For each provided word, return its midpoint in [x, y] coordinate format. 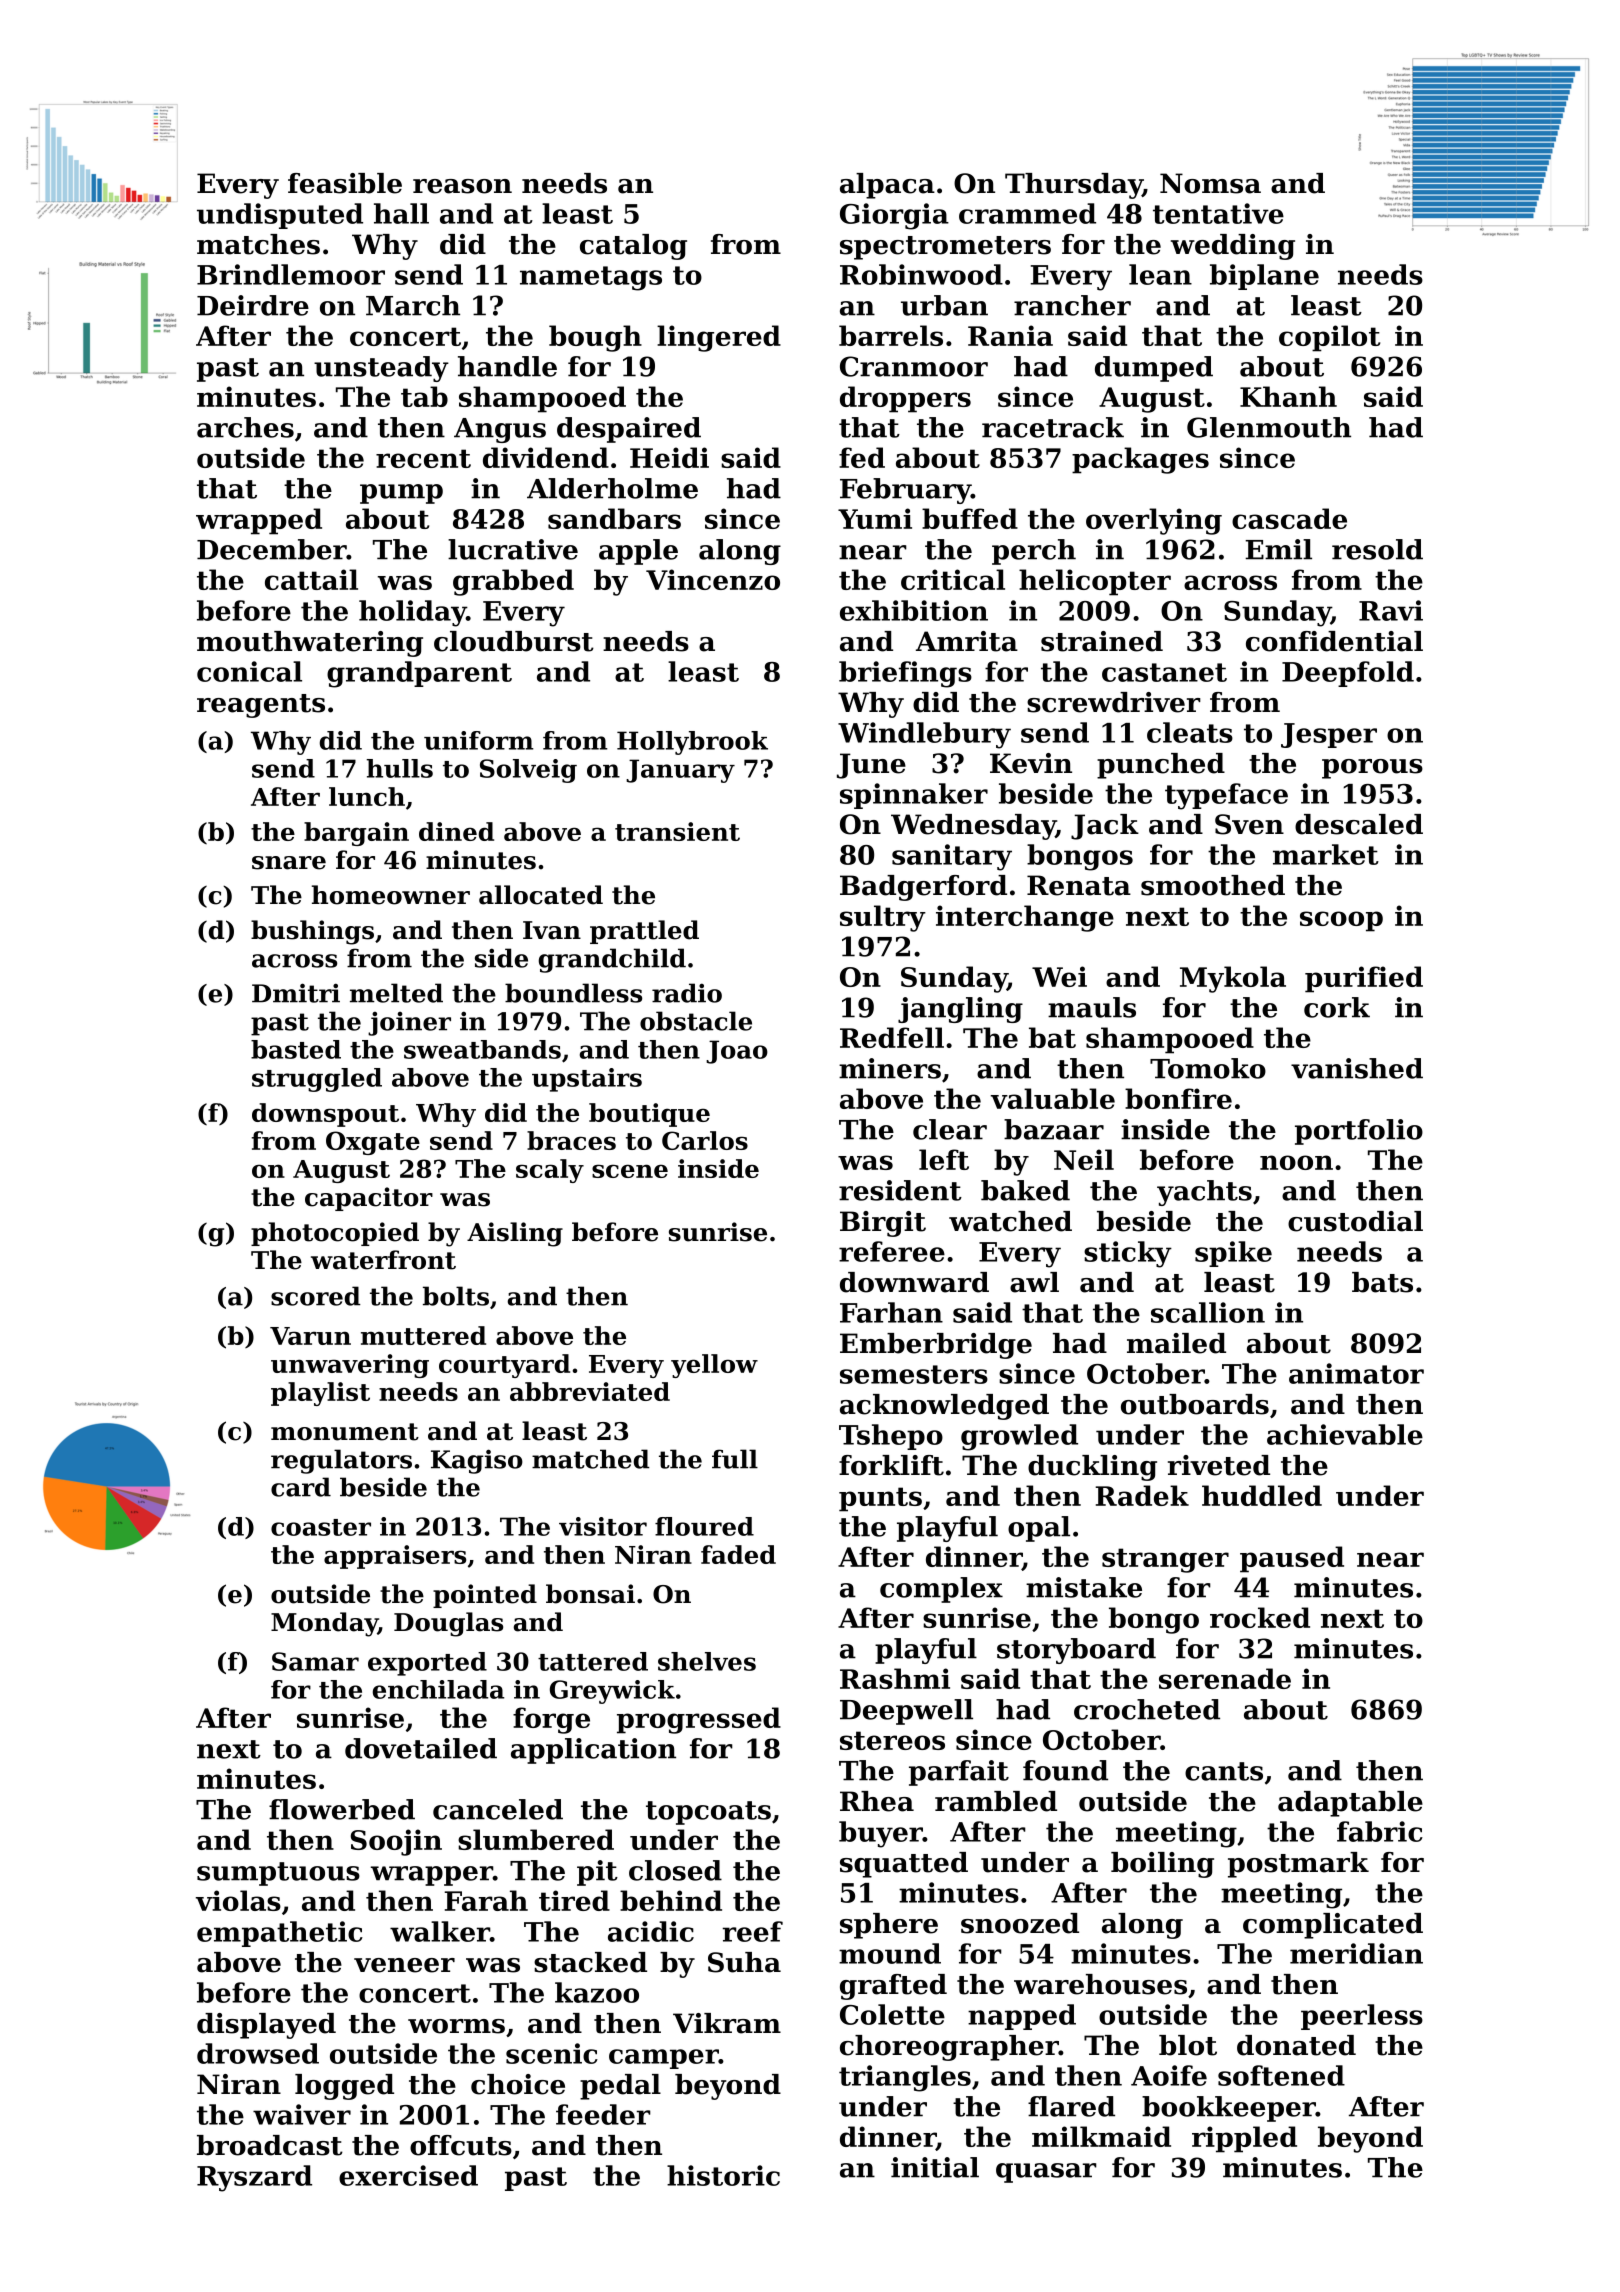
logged [344, 2087]
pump [401, 494]
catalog [633, 247]
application [593, 1751]
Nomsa [1210, 183]
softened [1281, 2075]
